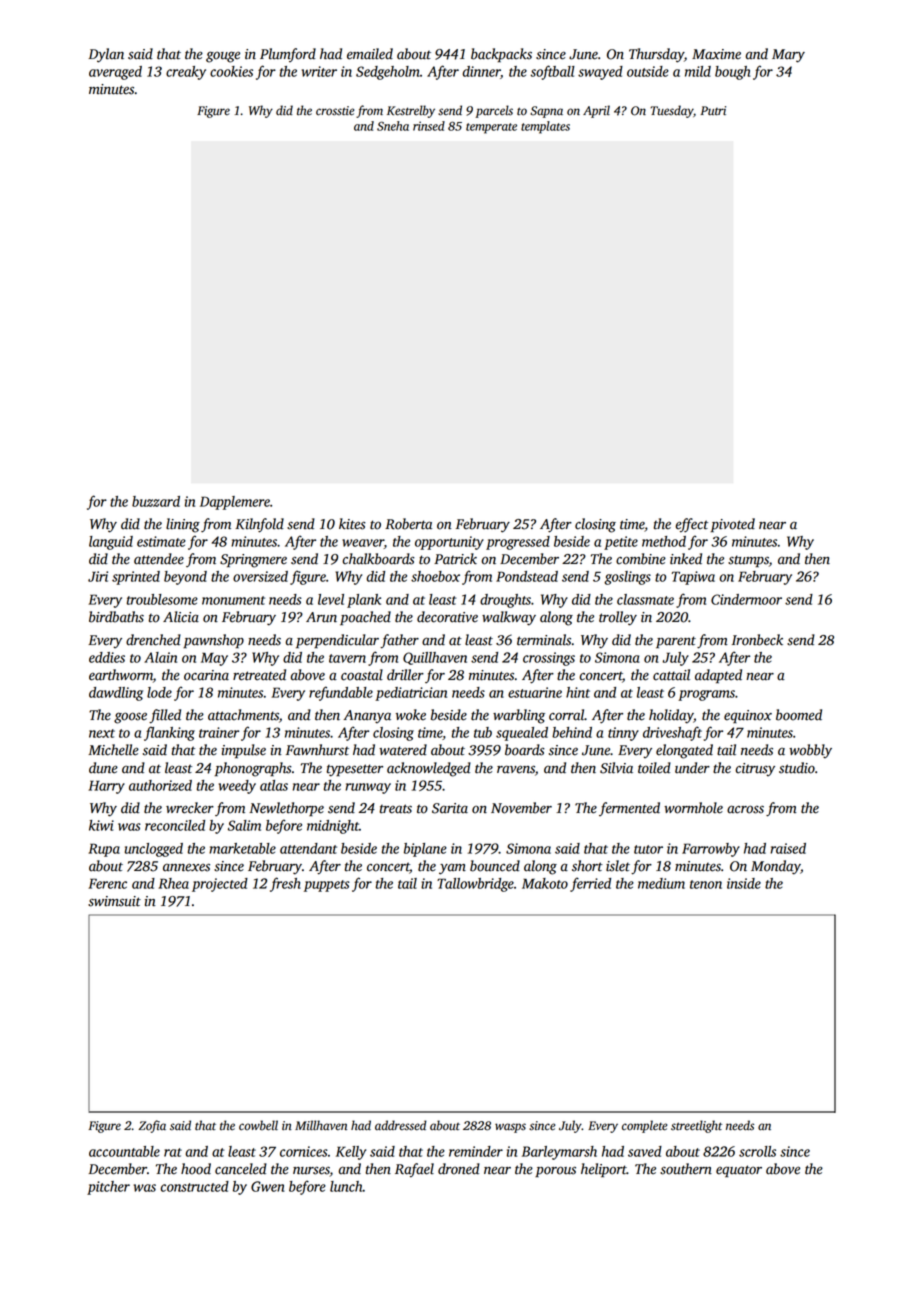  Describe the element at coordinates (111, 543) in the screenshot. I see `languid` at that location.
